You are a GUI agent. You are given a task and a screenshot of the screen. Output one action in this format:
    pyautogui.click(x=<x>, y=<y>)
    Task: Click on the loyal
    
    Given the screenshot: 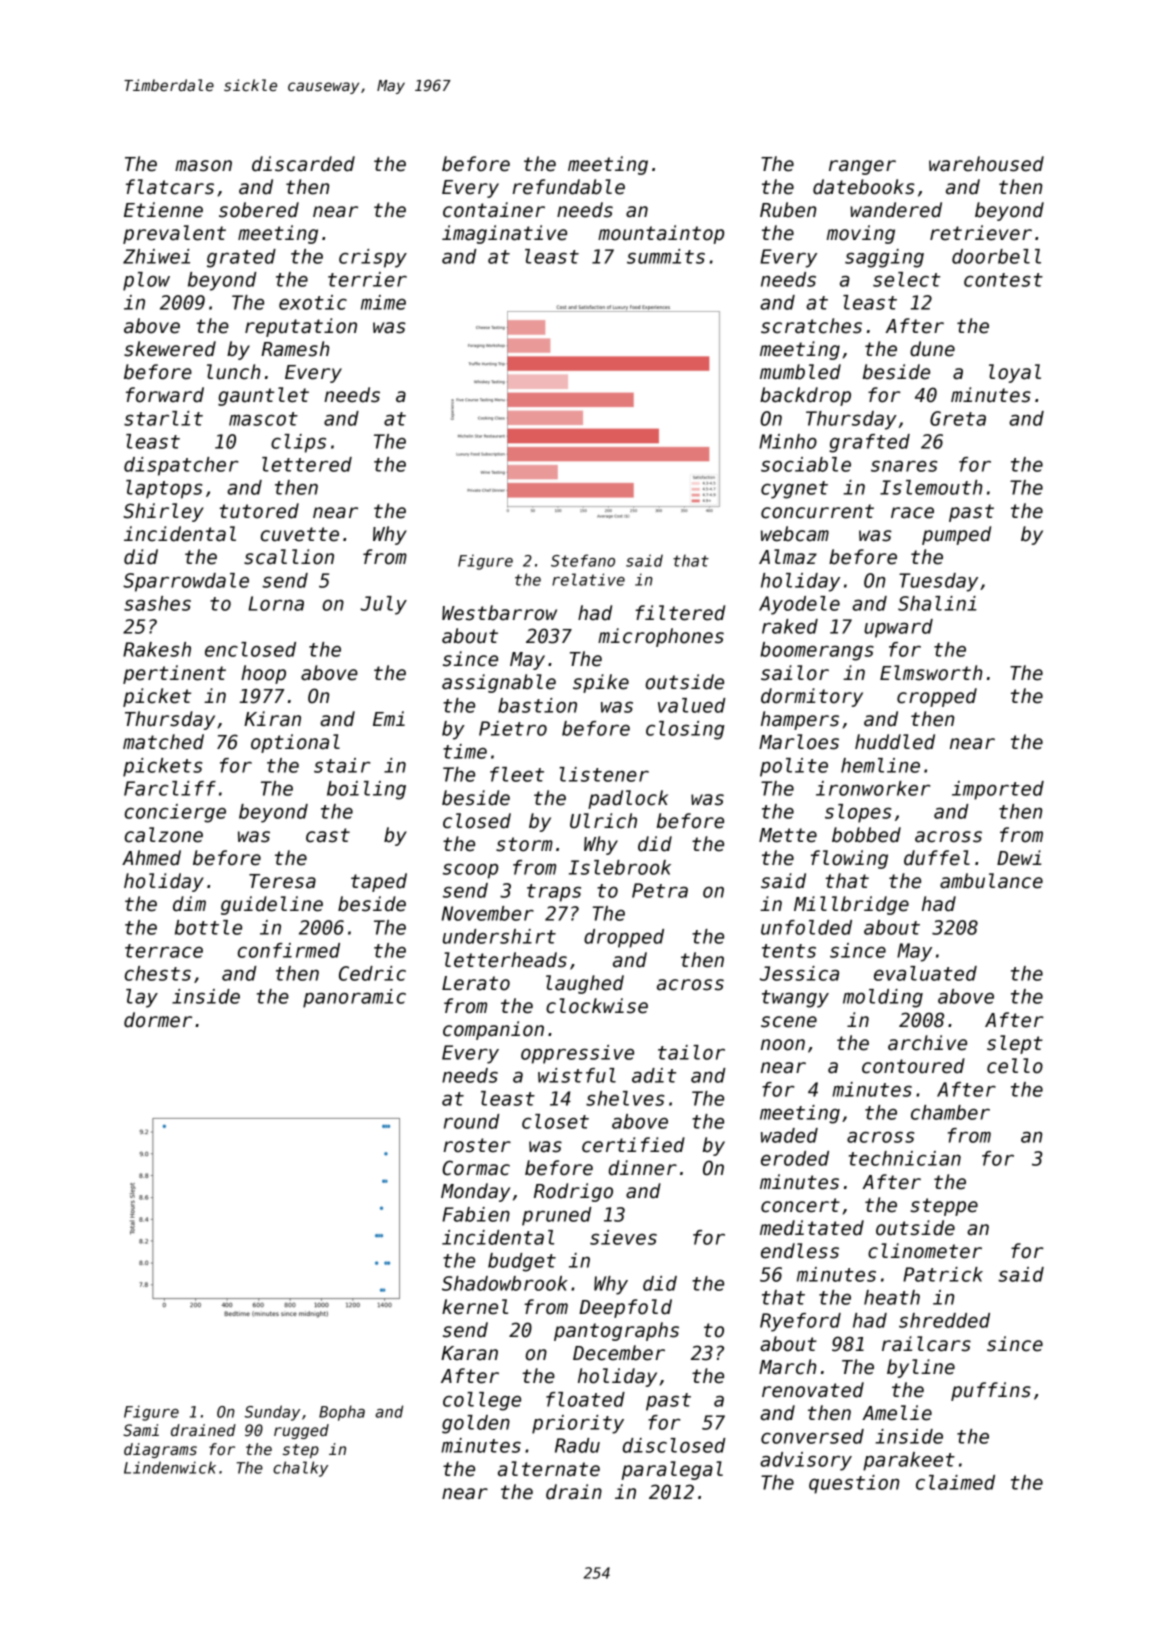 What is the action you would take?
    pyautogui.click(x=1015, y=373)
